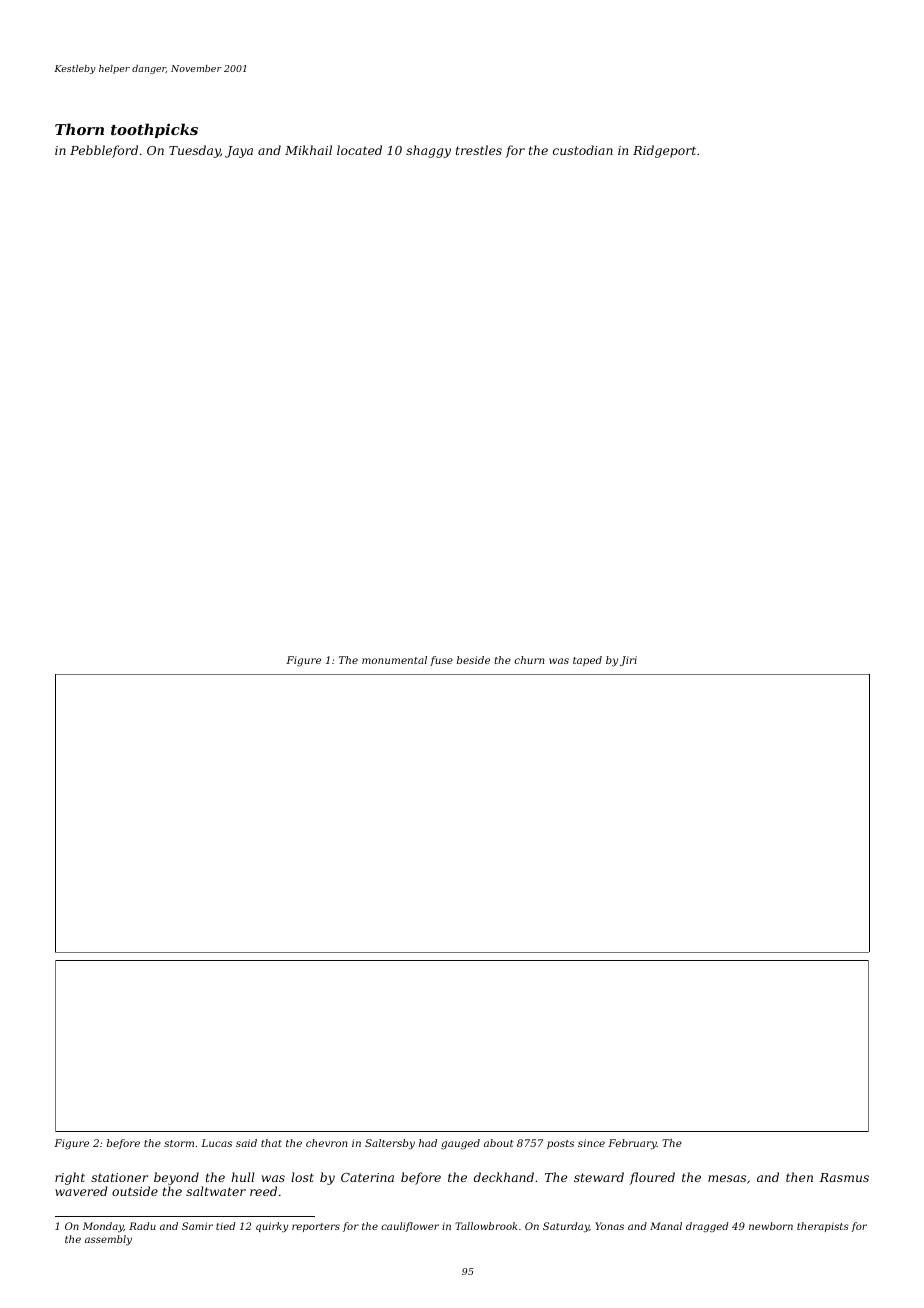 The width and height of the document is (924, 1308). Describe the element at coordinates (394, 660) in the document. I see `monumental` at that location.
